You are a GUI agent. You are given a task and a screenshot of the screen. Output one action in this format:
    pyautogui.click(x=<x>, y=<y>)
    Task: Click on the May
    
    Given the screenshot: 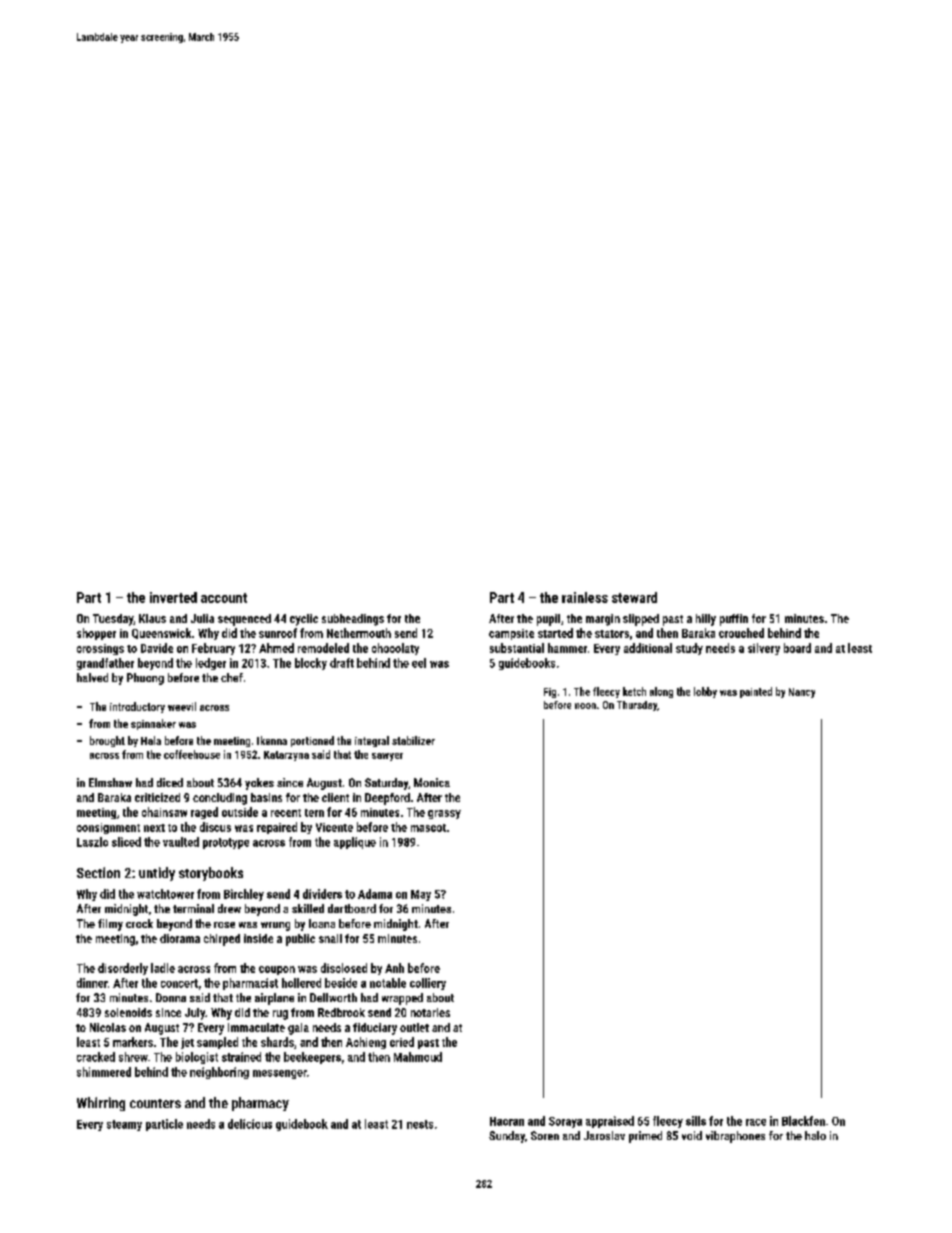 What is the action you would take?
    pyautogui.click(x=421, y=895)
